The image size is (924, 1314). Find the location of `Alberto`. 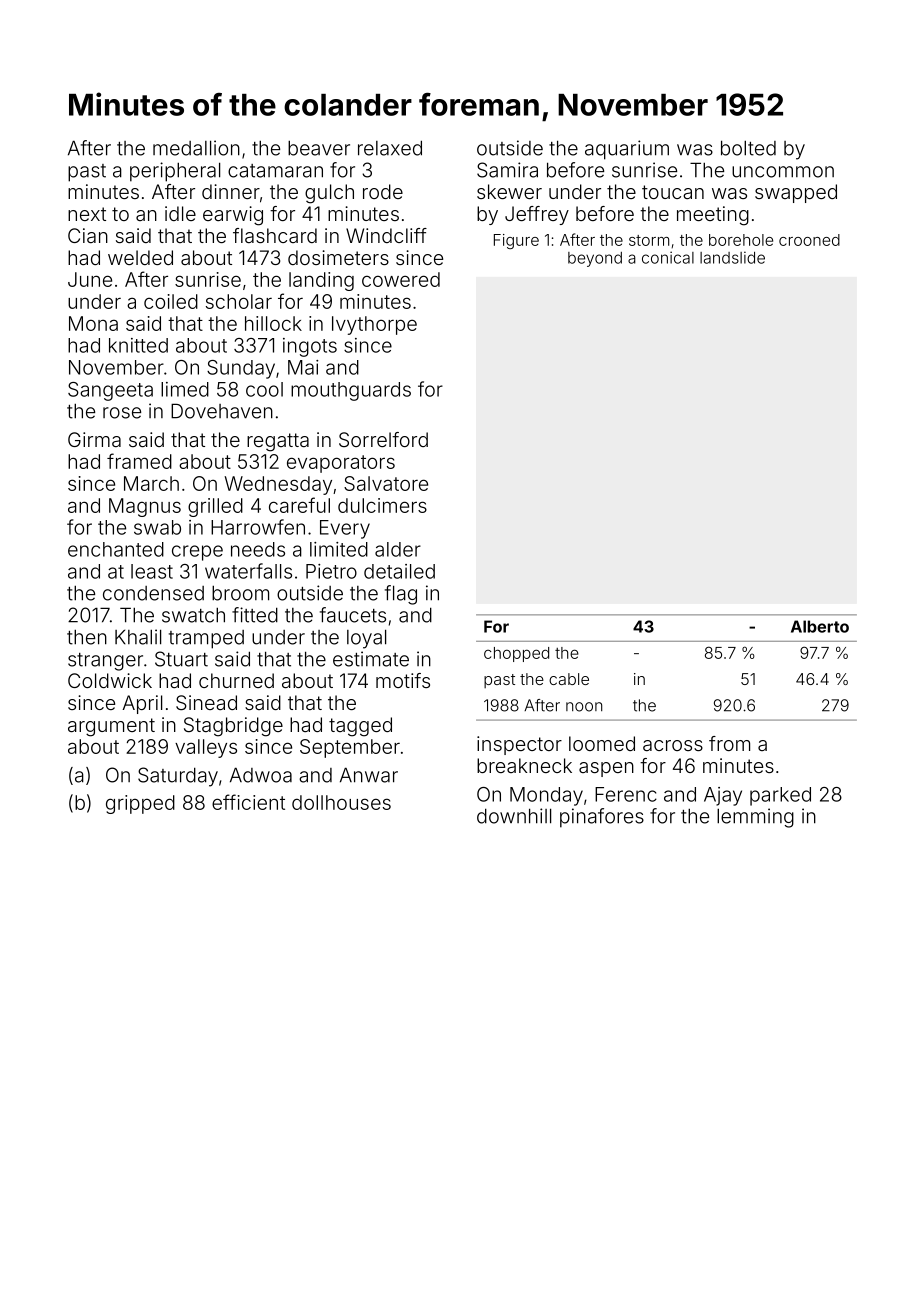

Alberto is located at coordinates (820, 626).
